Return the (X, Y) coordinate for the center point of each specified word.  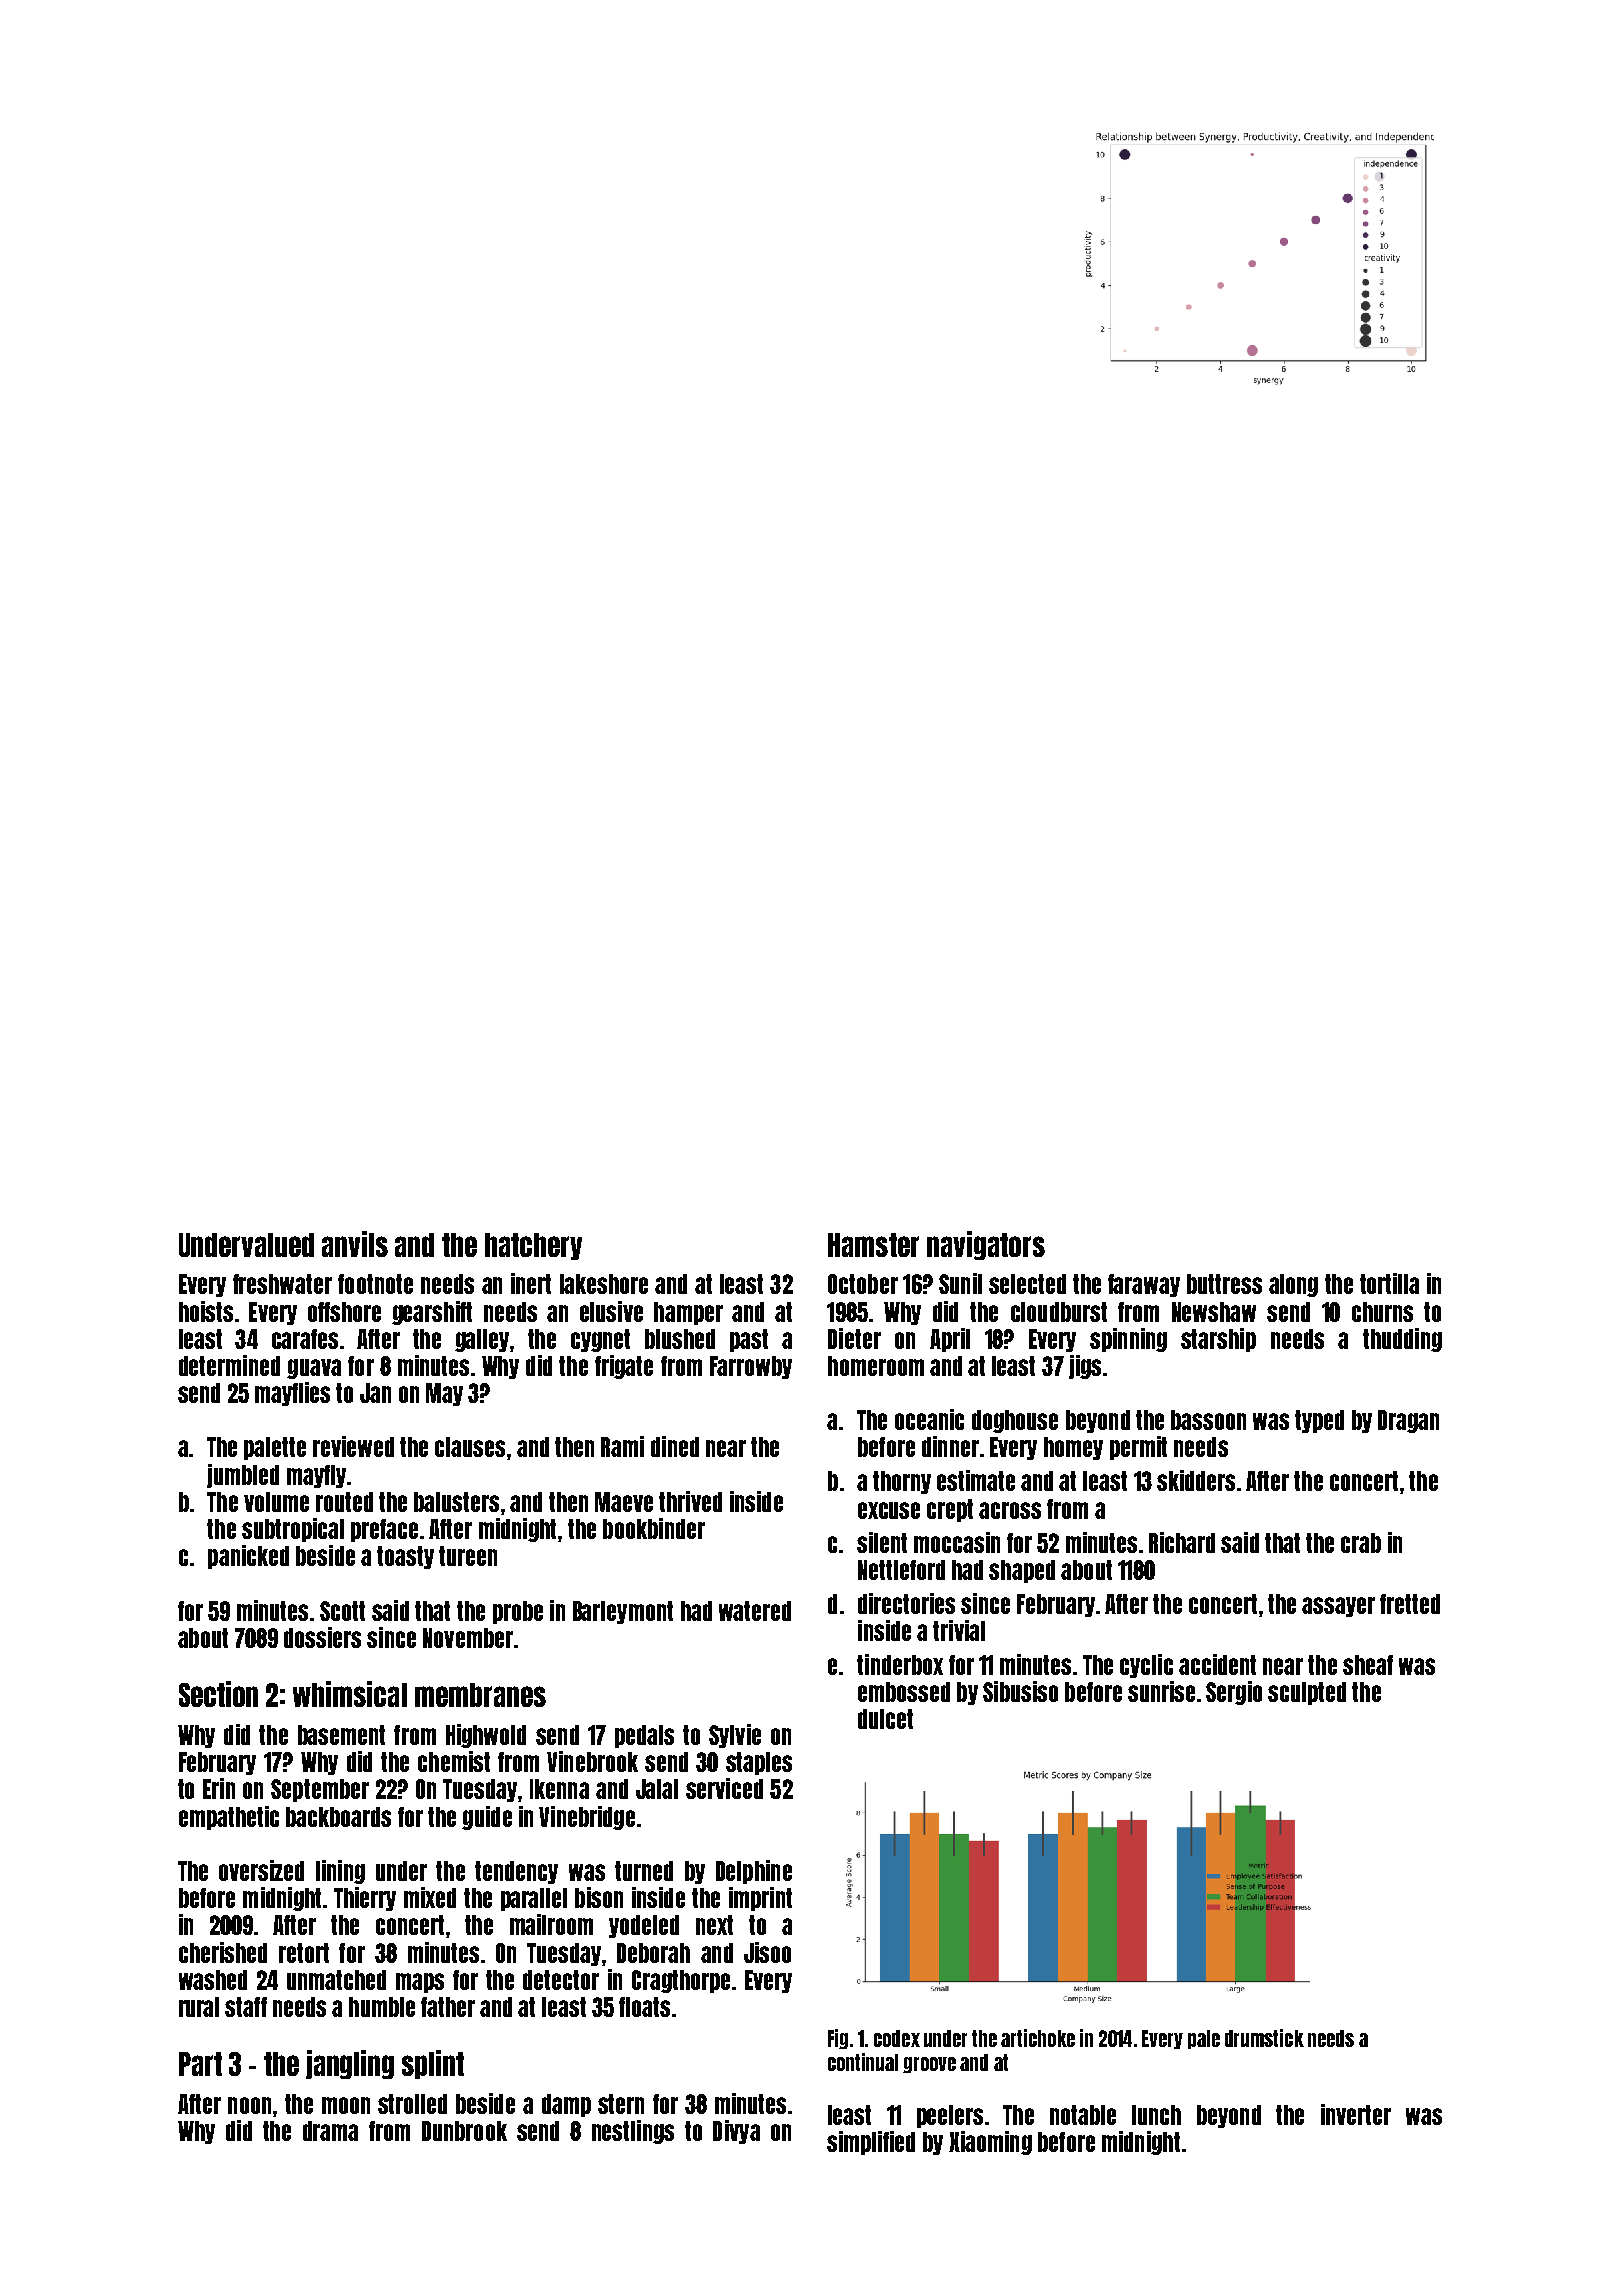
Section (218, 1694)
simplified (871, 2143)
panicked (248, 1557)
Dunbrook (464, 2131)
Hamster (873, 1245)
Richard (1182, 1542)
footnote (375, 1284)
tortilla (1389, 1283)
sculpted (1307, 1693)
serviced (724, 1788)
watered (755, 1611)
